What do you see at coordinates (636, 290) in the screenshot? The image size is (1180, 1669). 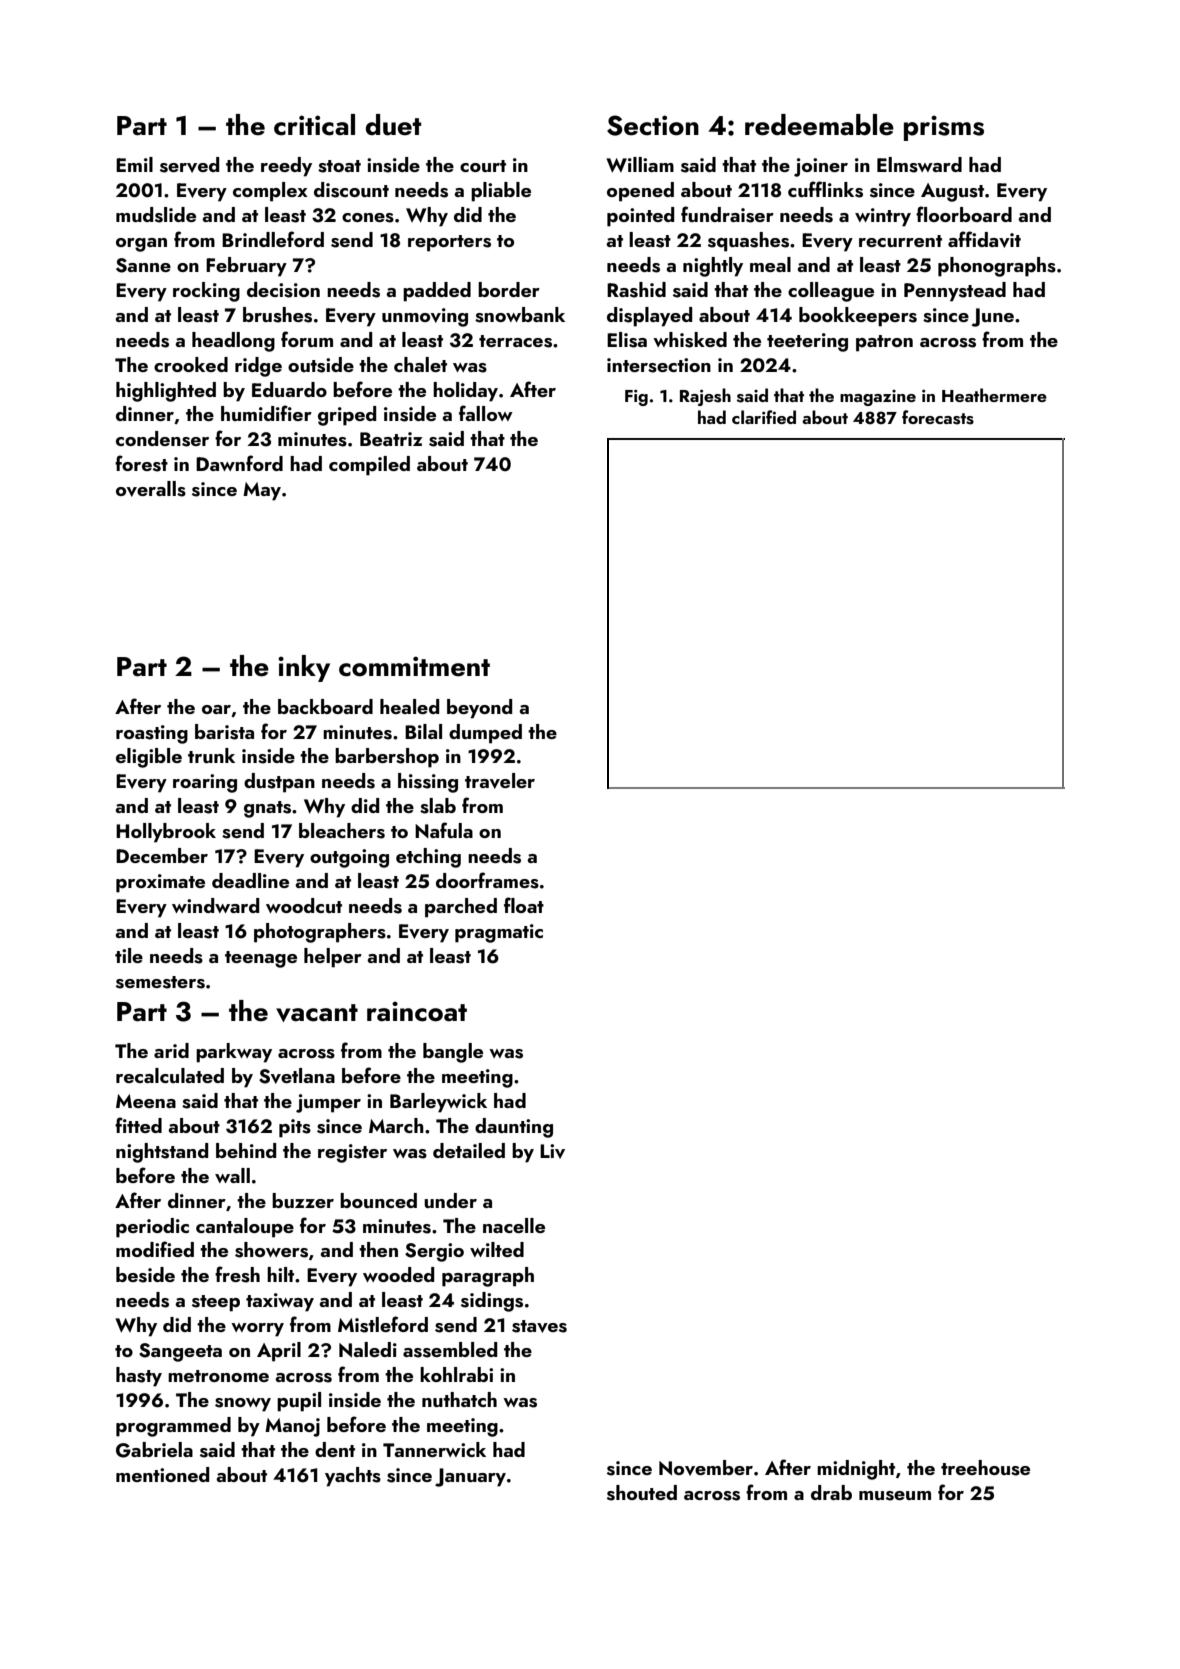 I see `Rashid` at bounding box center [636, 290].
